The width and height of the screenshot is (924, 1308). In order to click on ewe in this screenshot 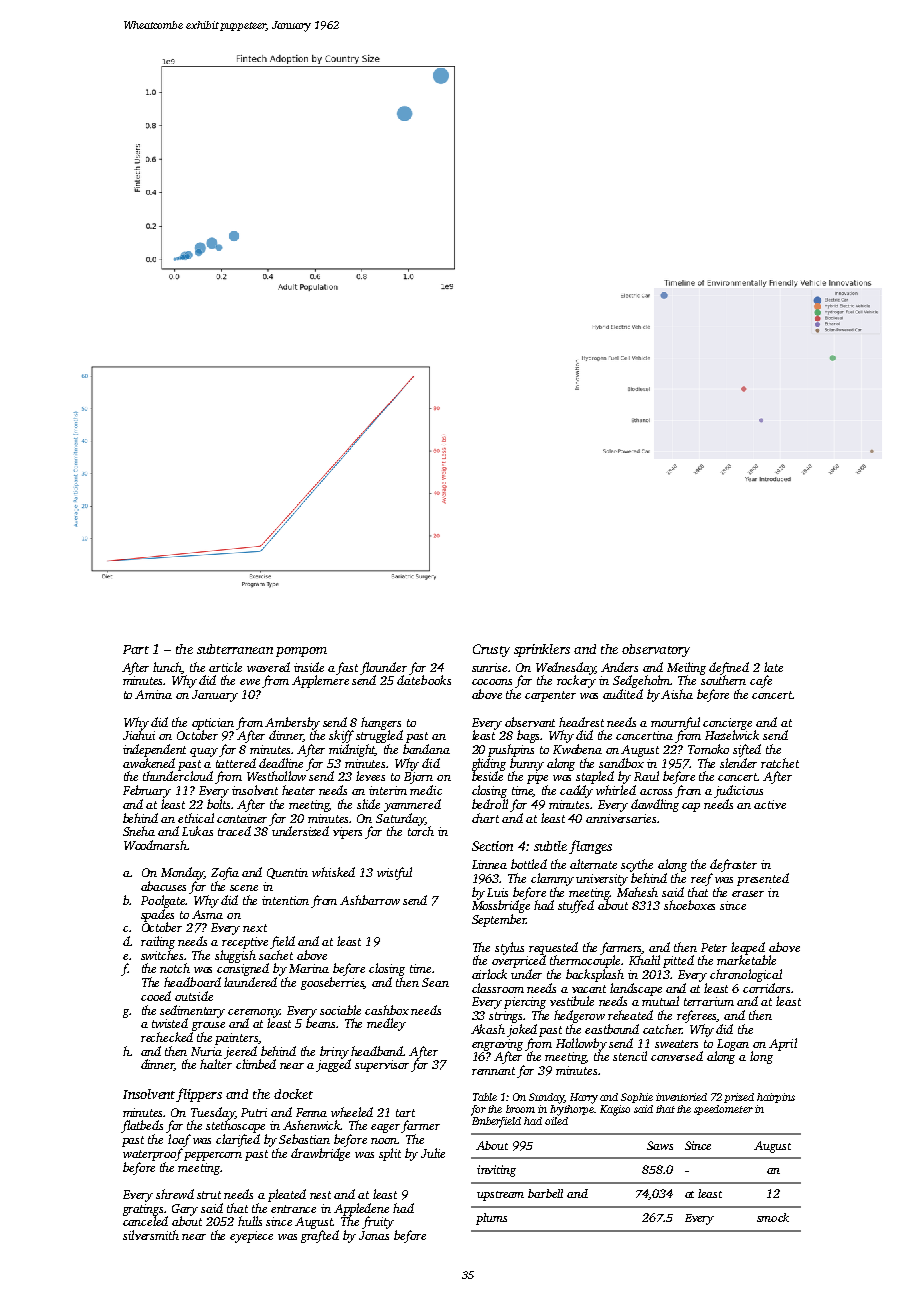, I will do `click(250, 682)`.
